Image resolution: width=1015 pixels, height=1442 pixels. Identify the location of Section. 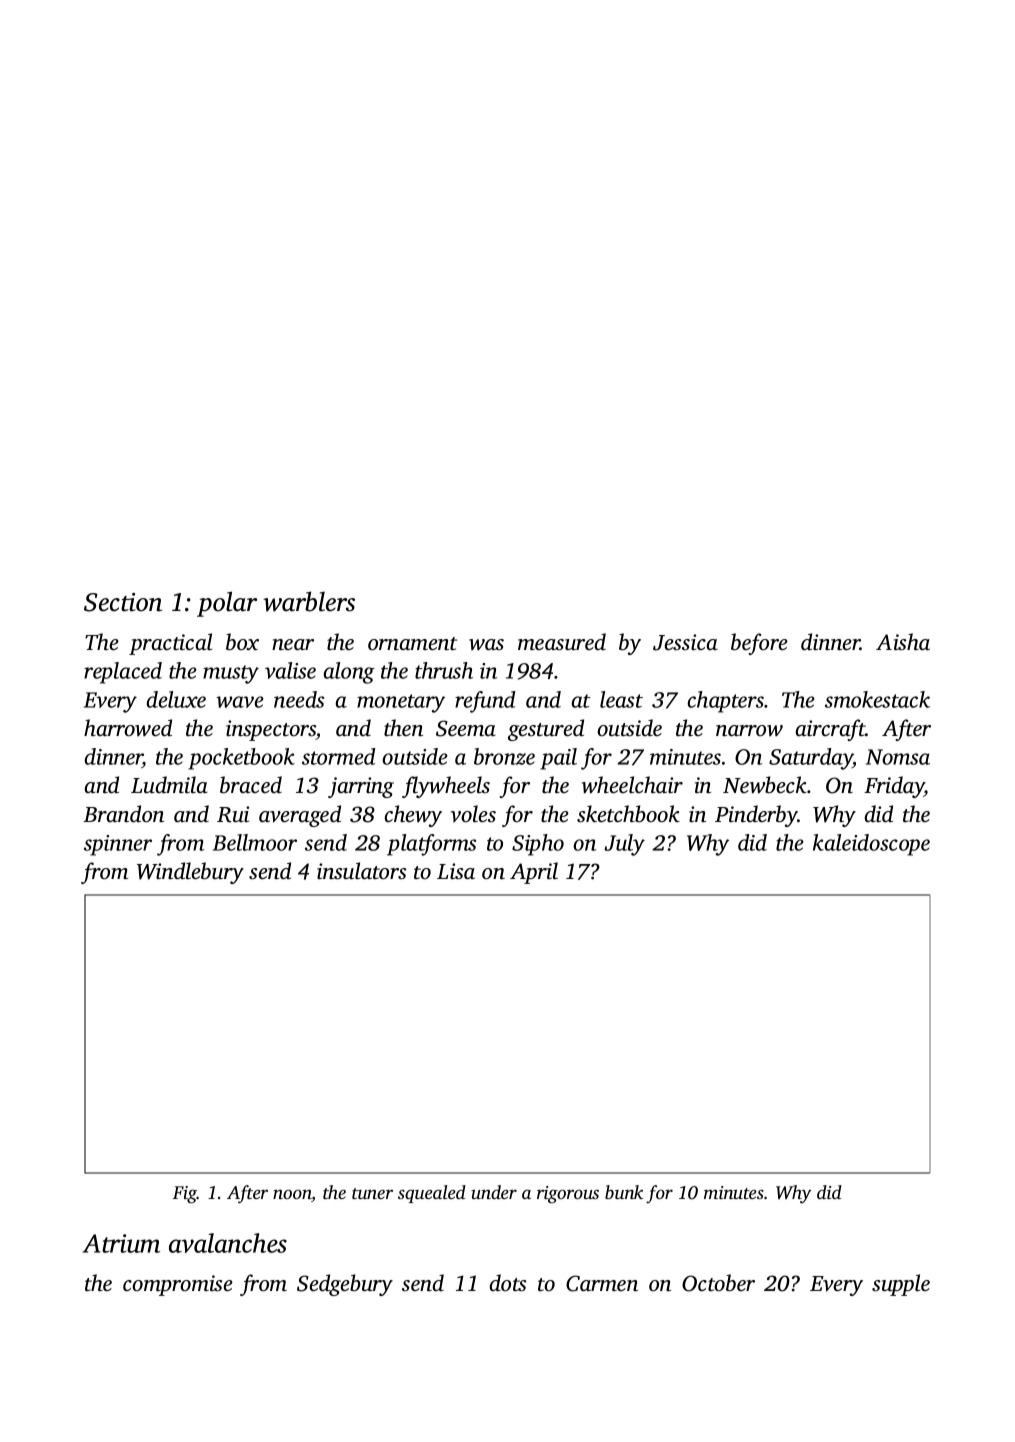
(123, 602).
